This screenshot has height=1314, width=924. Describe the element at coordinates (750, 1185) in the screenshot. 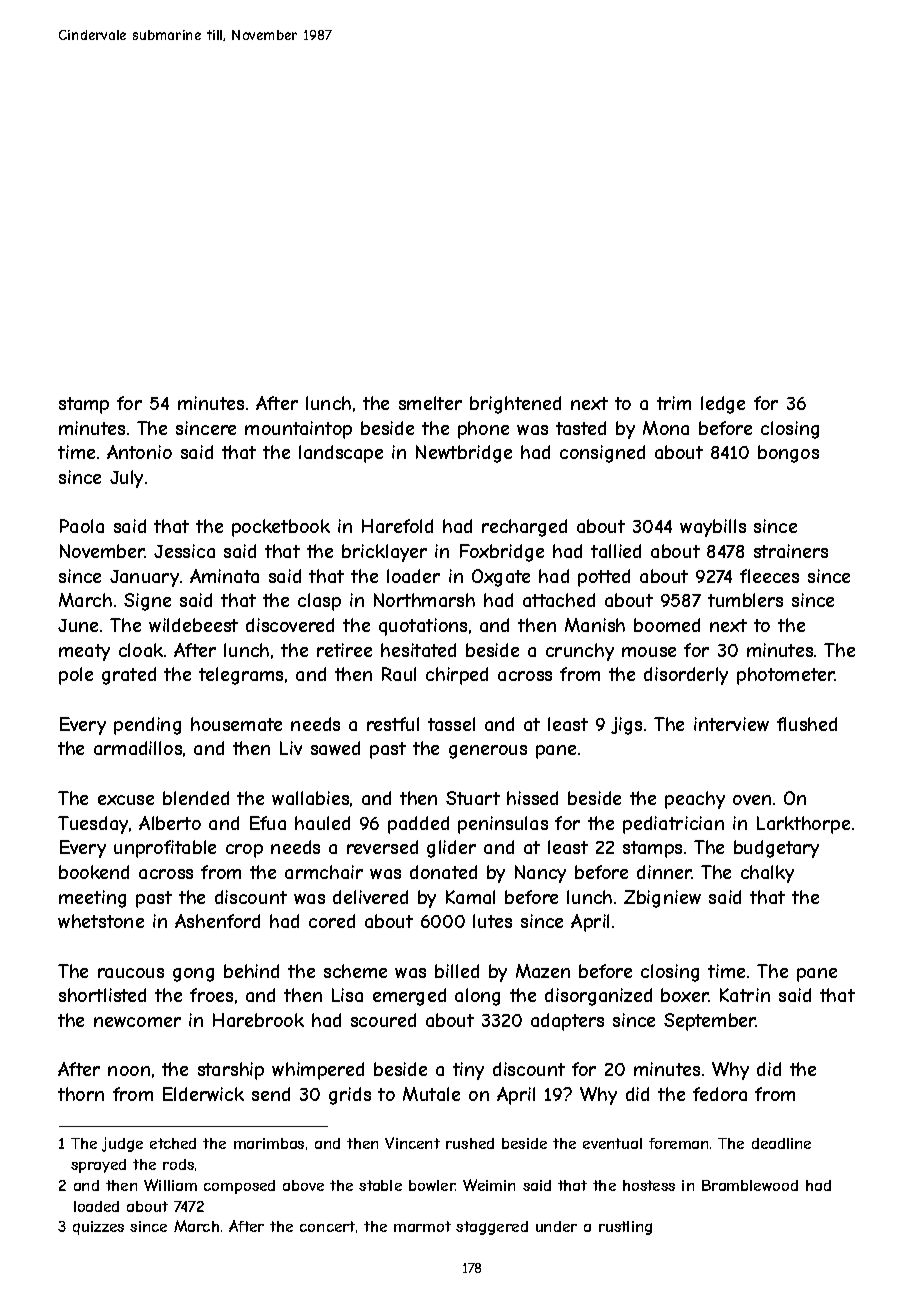

I see `Bramblewood` at that location.
